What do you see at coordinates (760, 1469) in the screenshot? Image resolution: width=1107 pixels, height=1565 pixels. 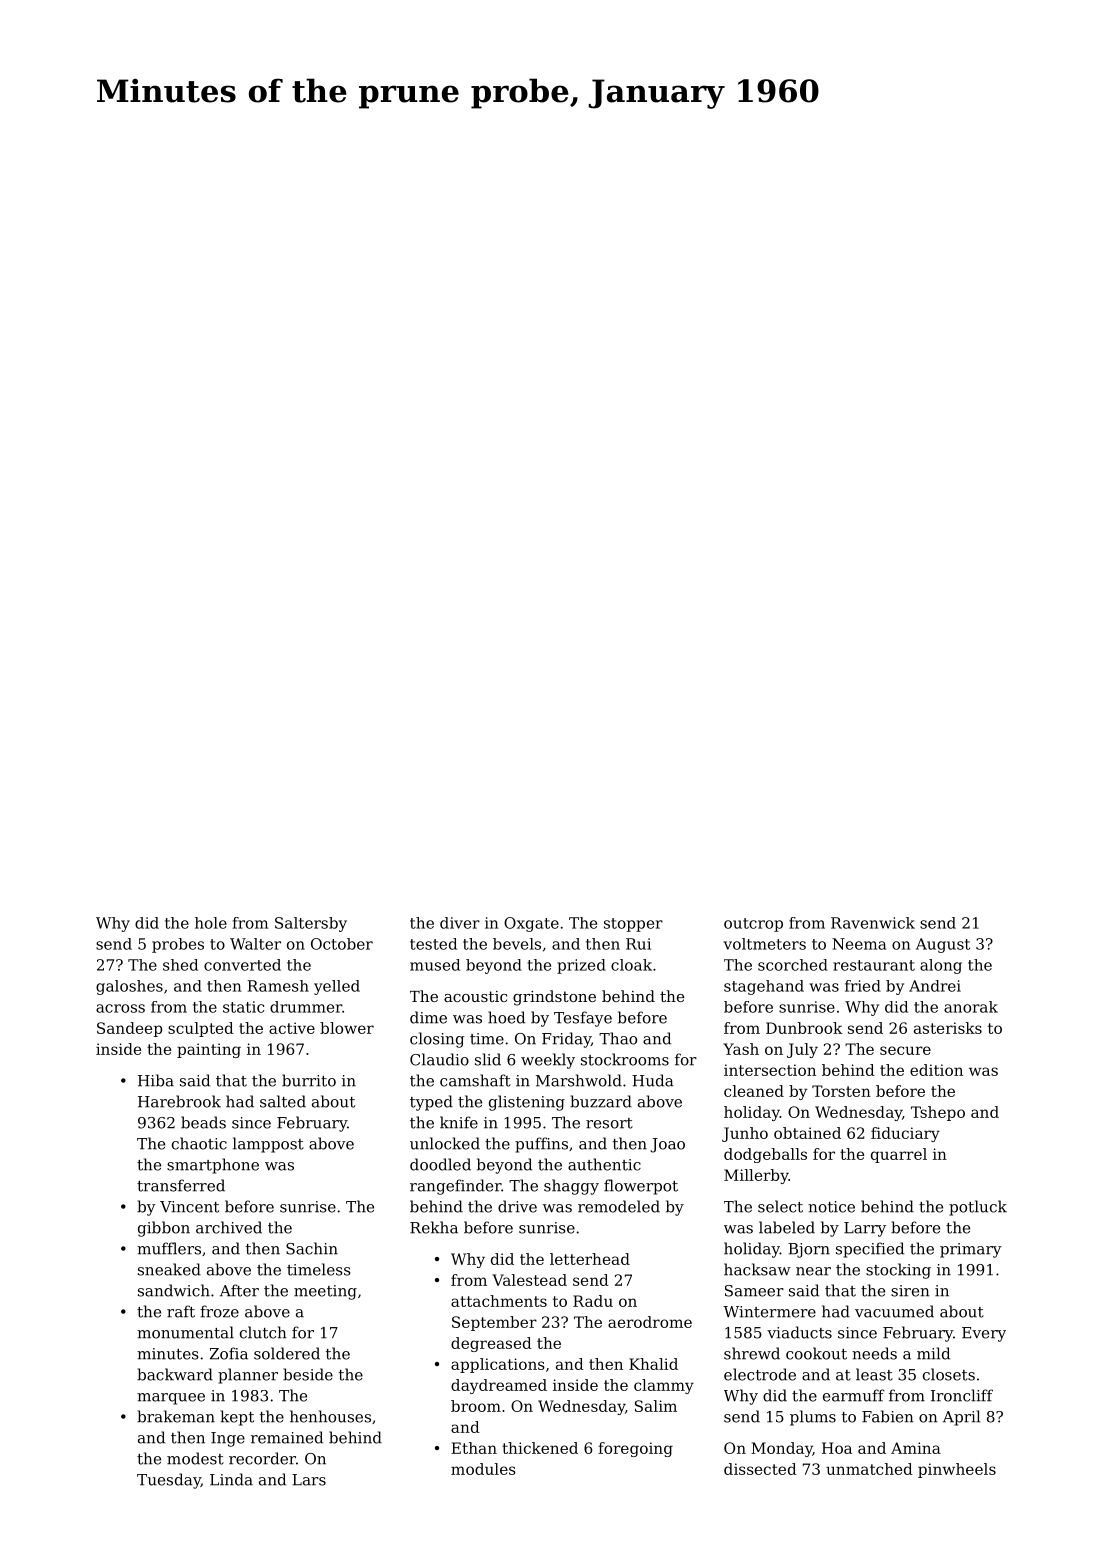 I see `dissected` at bounding box center [760, 1469].
